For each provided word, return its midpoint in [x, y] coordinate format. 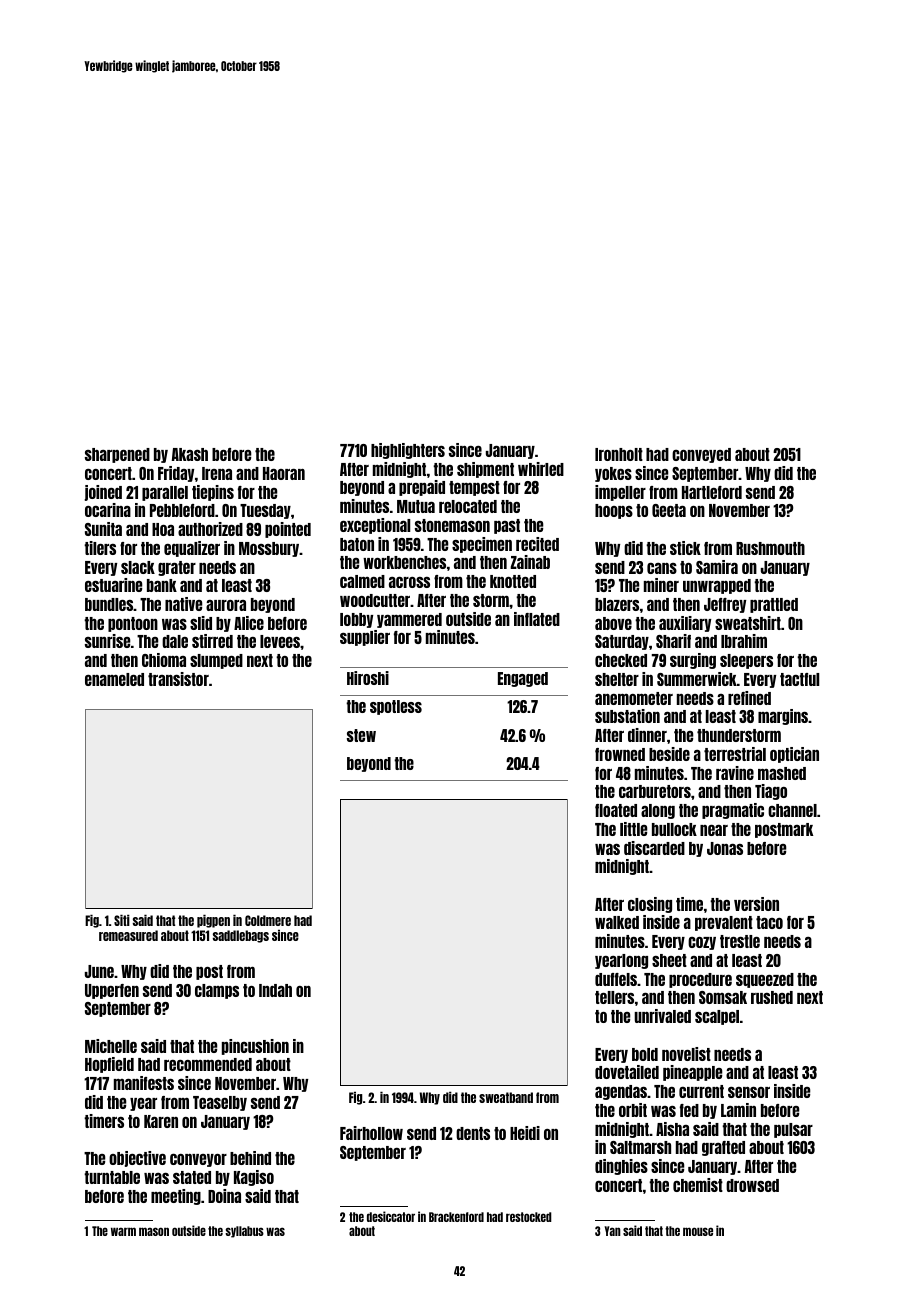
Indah [275, 990]
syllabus [244, 1232]
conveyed [701, 455]
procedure [700, 980]
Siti [122, 920]
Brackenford [456, 1217]
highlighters [408, 451]
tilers [100, 548]
